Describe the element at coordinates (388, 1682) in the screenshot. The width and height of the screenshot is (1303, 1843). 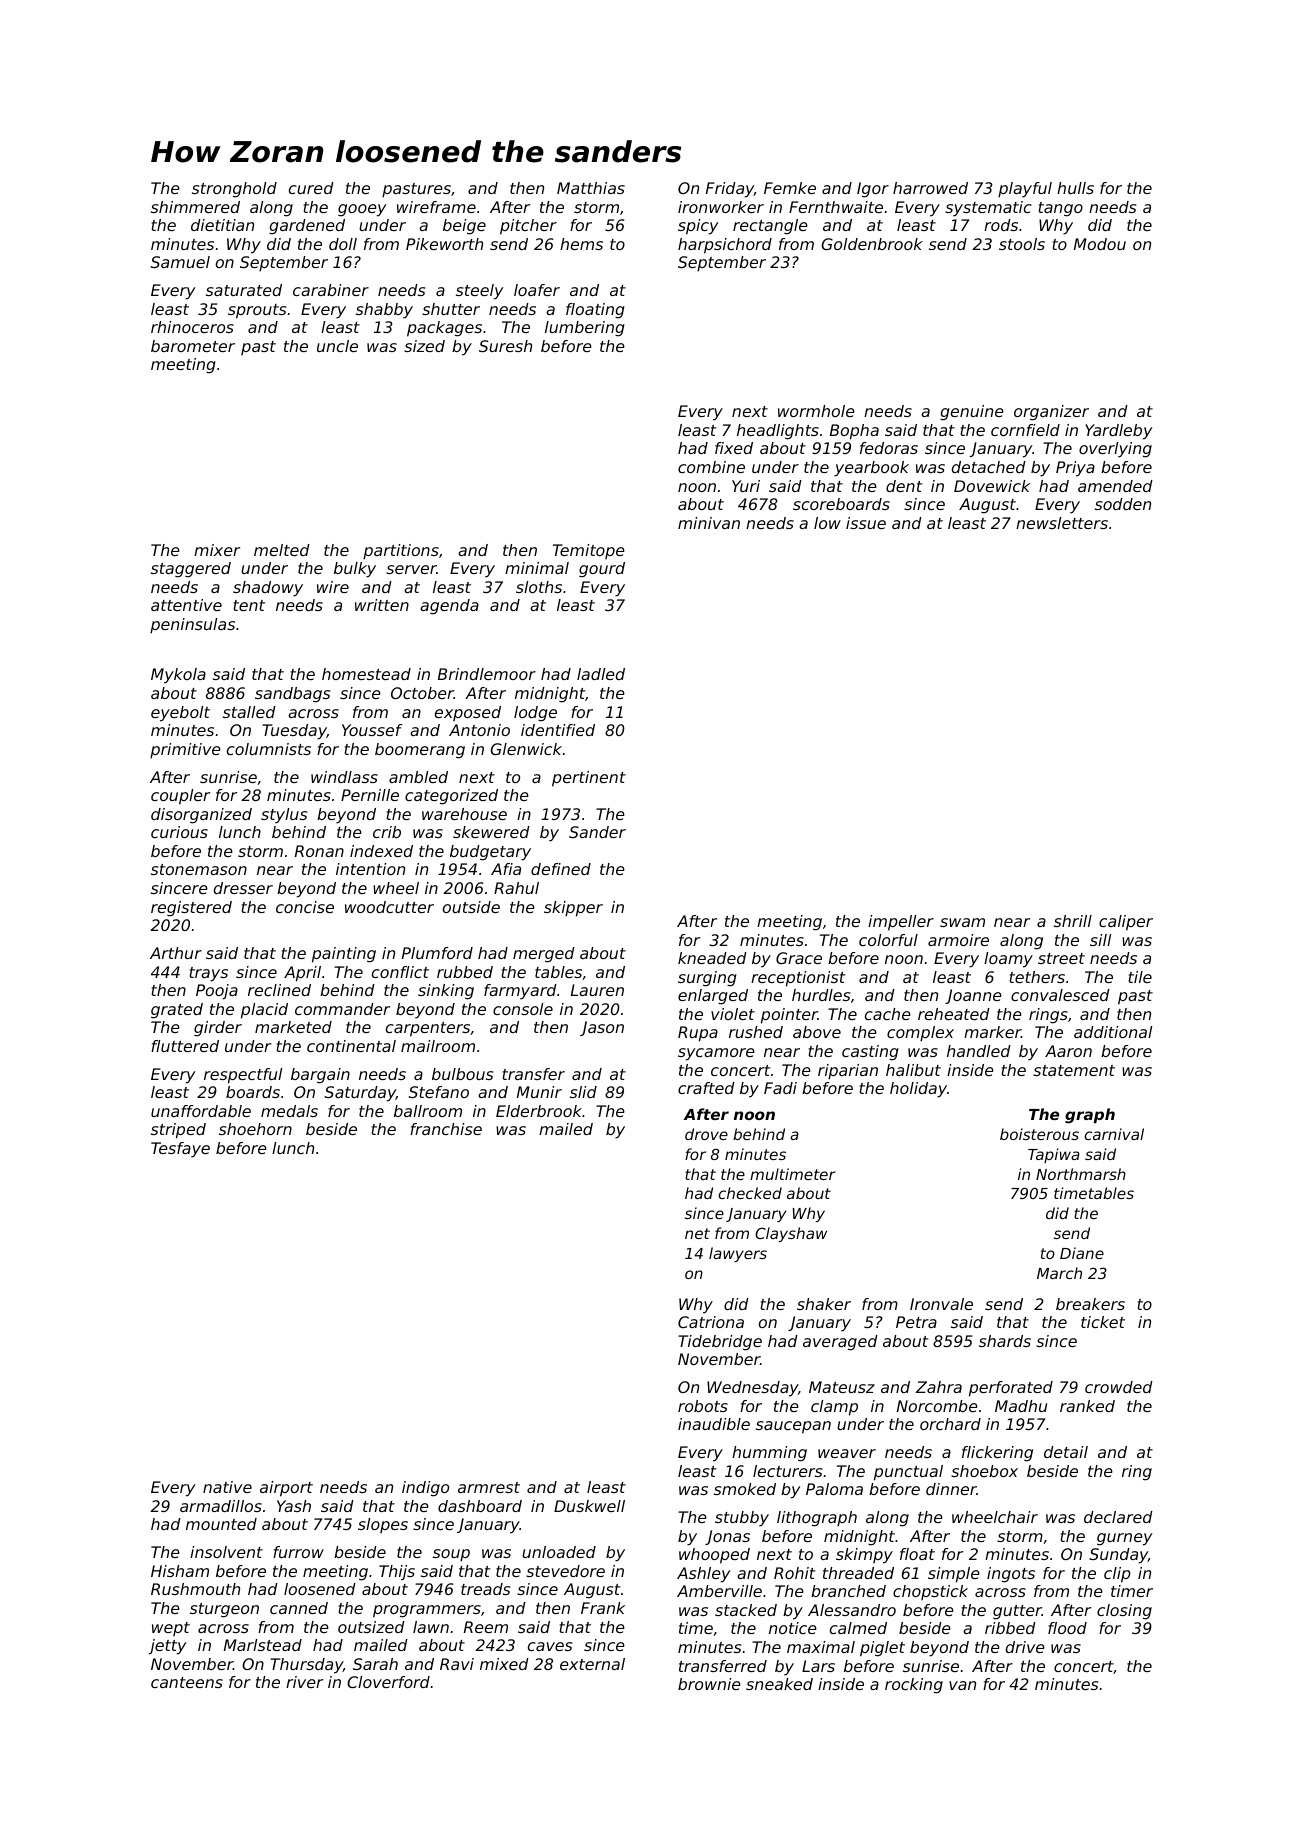
I see `Cloverford` at that location.
